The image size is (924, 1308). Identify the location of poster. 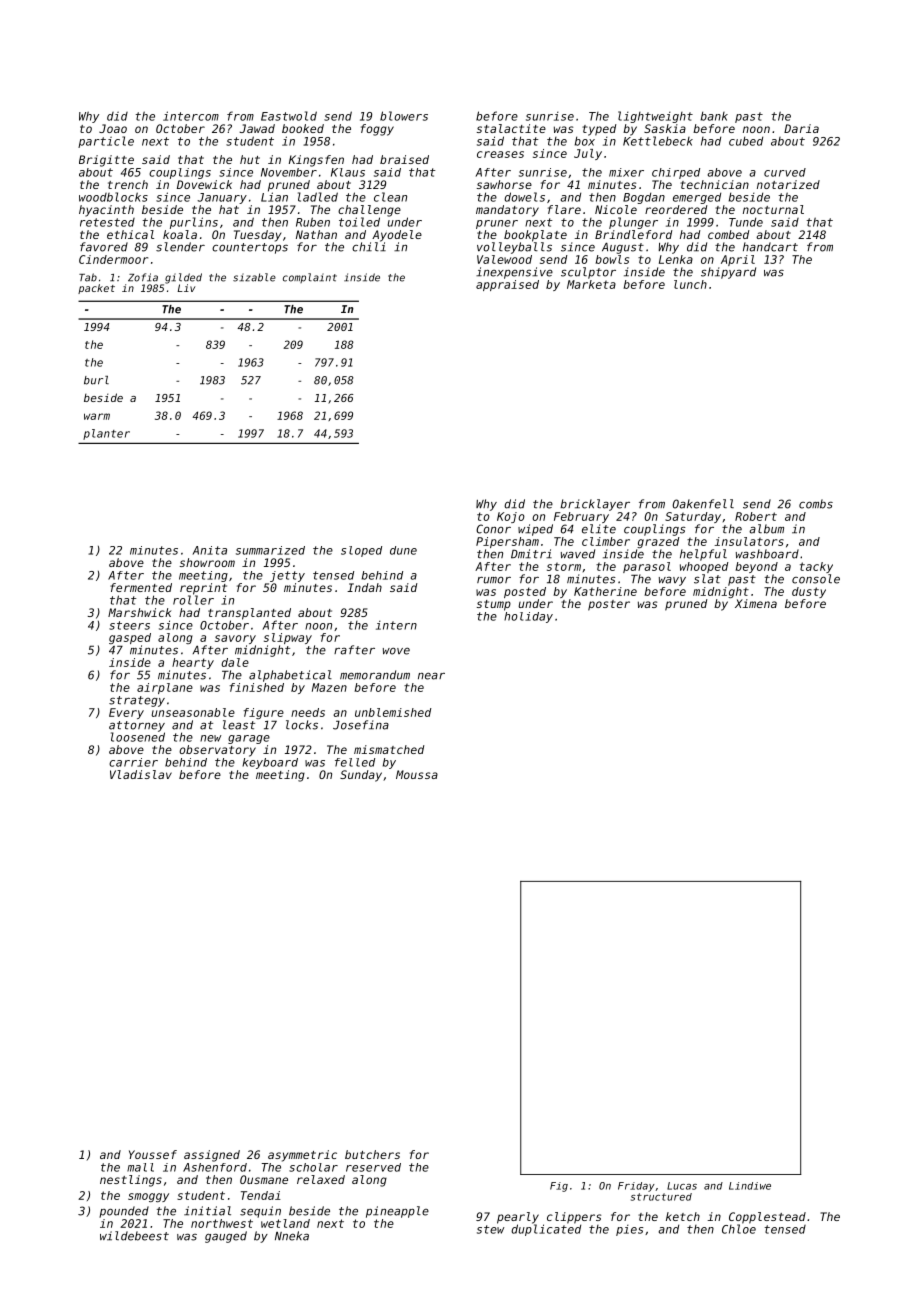
(609, 605).
